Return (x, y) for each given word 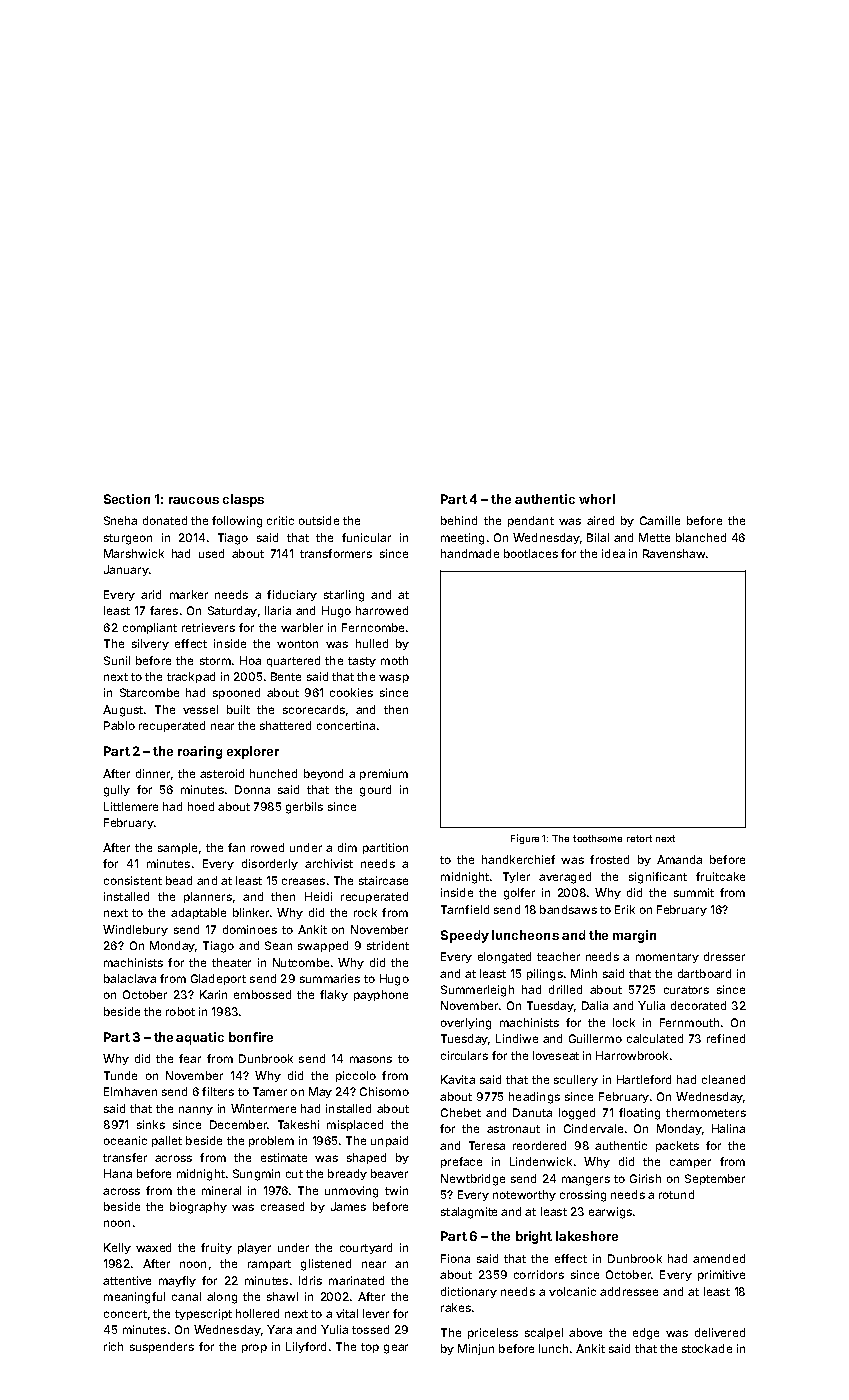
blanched (701, 537)
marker (189, 594)
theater (231, 962)
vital (347, 1313)
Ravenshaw (674, 553)
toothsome (597, 838)
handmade (470, 553)
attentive (127, 1280)
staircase (383, 880)
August (123, 711)
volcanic (572, 1291)
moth (394, 660)
